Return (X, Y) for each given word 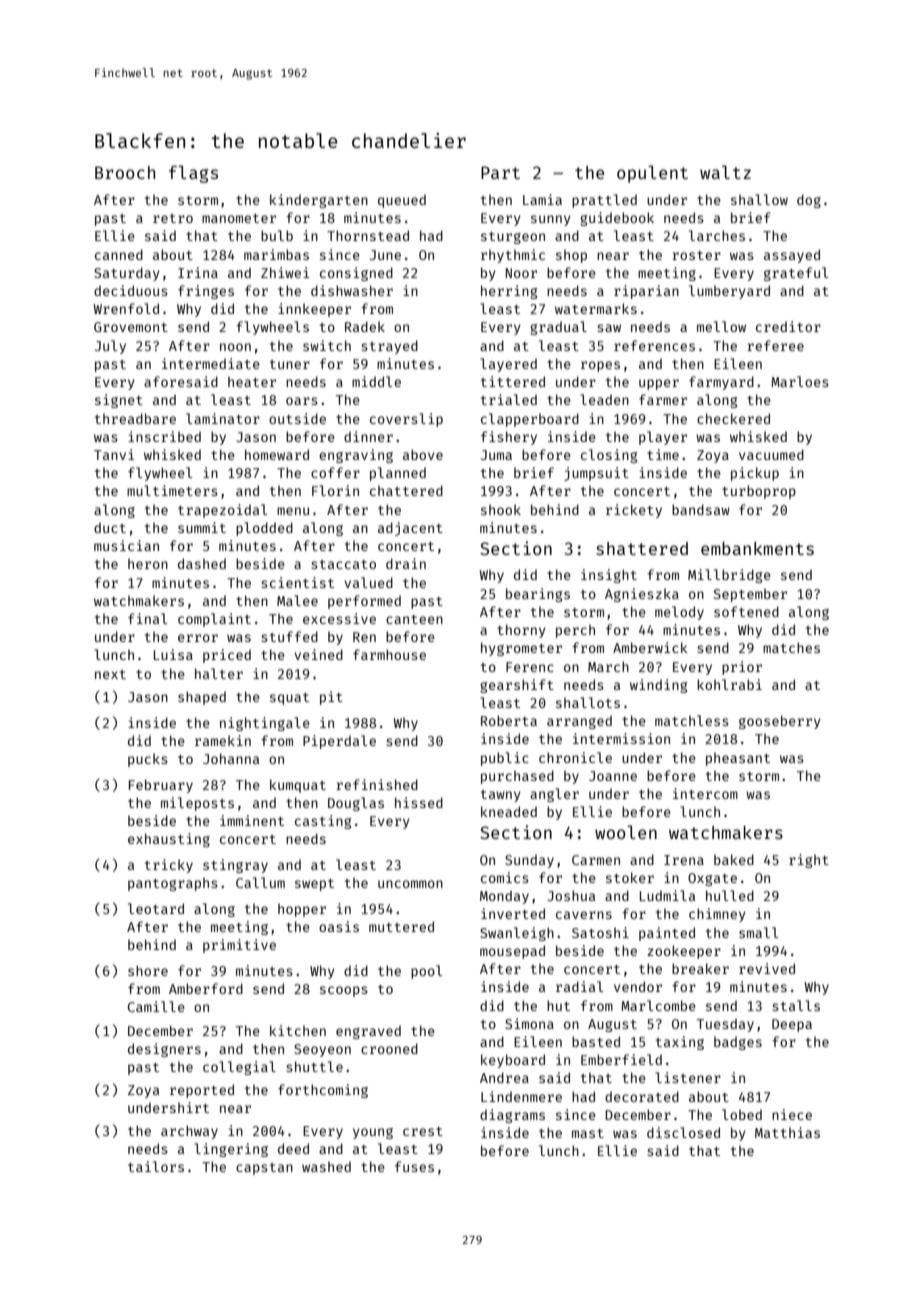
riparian (646, 292)
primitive (239, 946)
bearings (538, 595)
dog (809, 201)
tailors (156, 1166)
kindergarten (319, 201)
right (809, 861)
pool (426, 972)
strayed (389, 347)
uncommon (410, 884)
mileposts (197, 804)
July (110, 347)
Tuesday (725, 1025)
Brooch (125, 172)
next (110, 674)
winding (659, 686)
